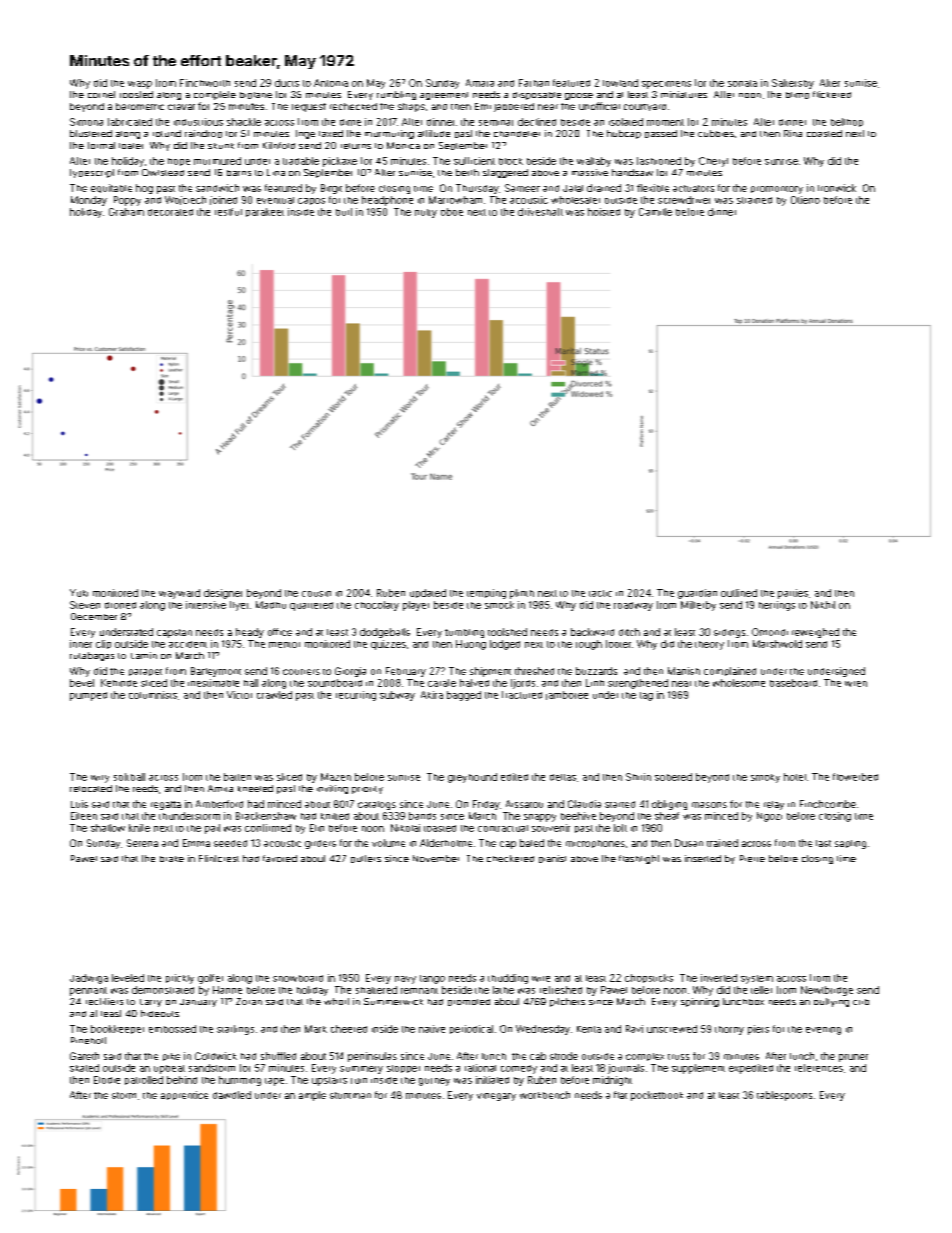  What do you see at coordinates (474, 161) in the image?
I see `sufficient` at bounding box center [474, 161].
